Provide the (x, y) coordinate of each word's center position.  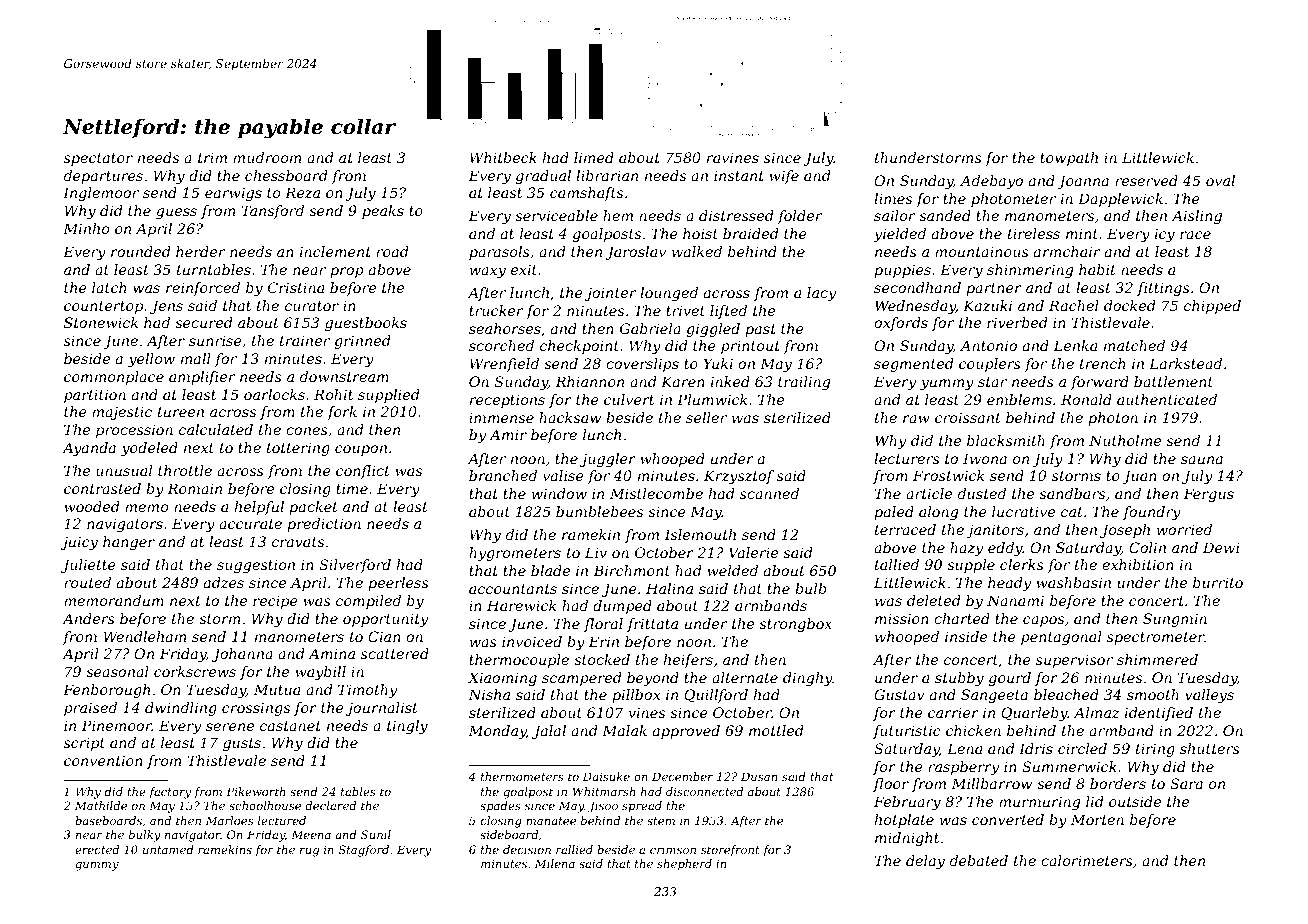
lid (1095, 801)
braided (751, 233)
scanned (769, 493)
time (352, 488)
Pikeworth (255, 791)
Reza (302, 193)
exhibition (1138, 564)
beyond (653, 679)
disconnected (704, 791)
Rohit (333, 394)
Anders (88, 618)
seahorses (505, 328)
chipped (1212, 307)
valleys (1209, 696)
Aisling (1197, 217)
